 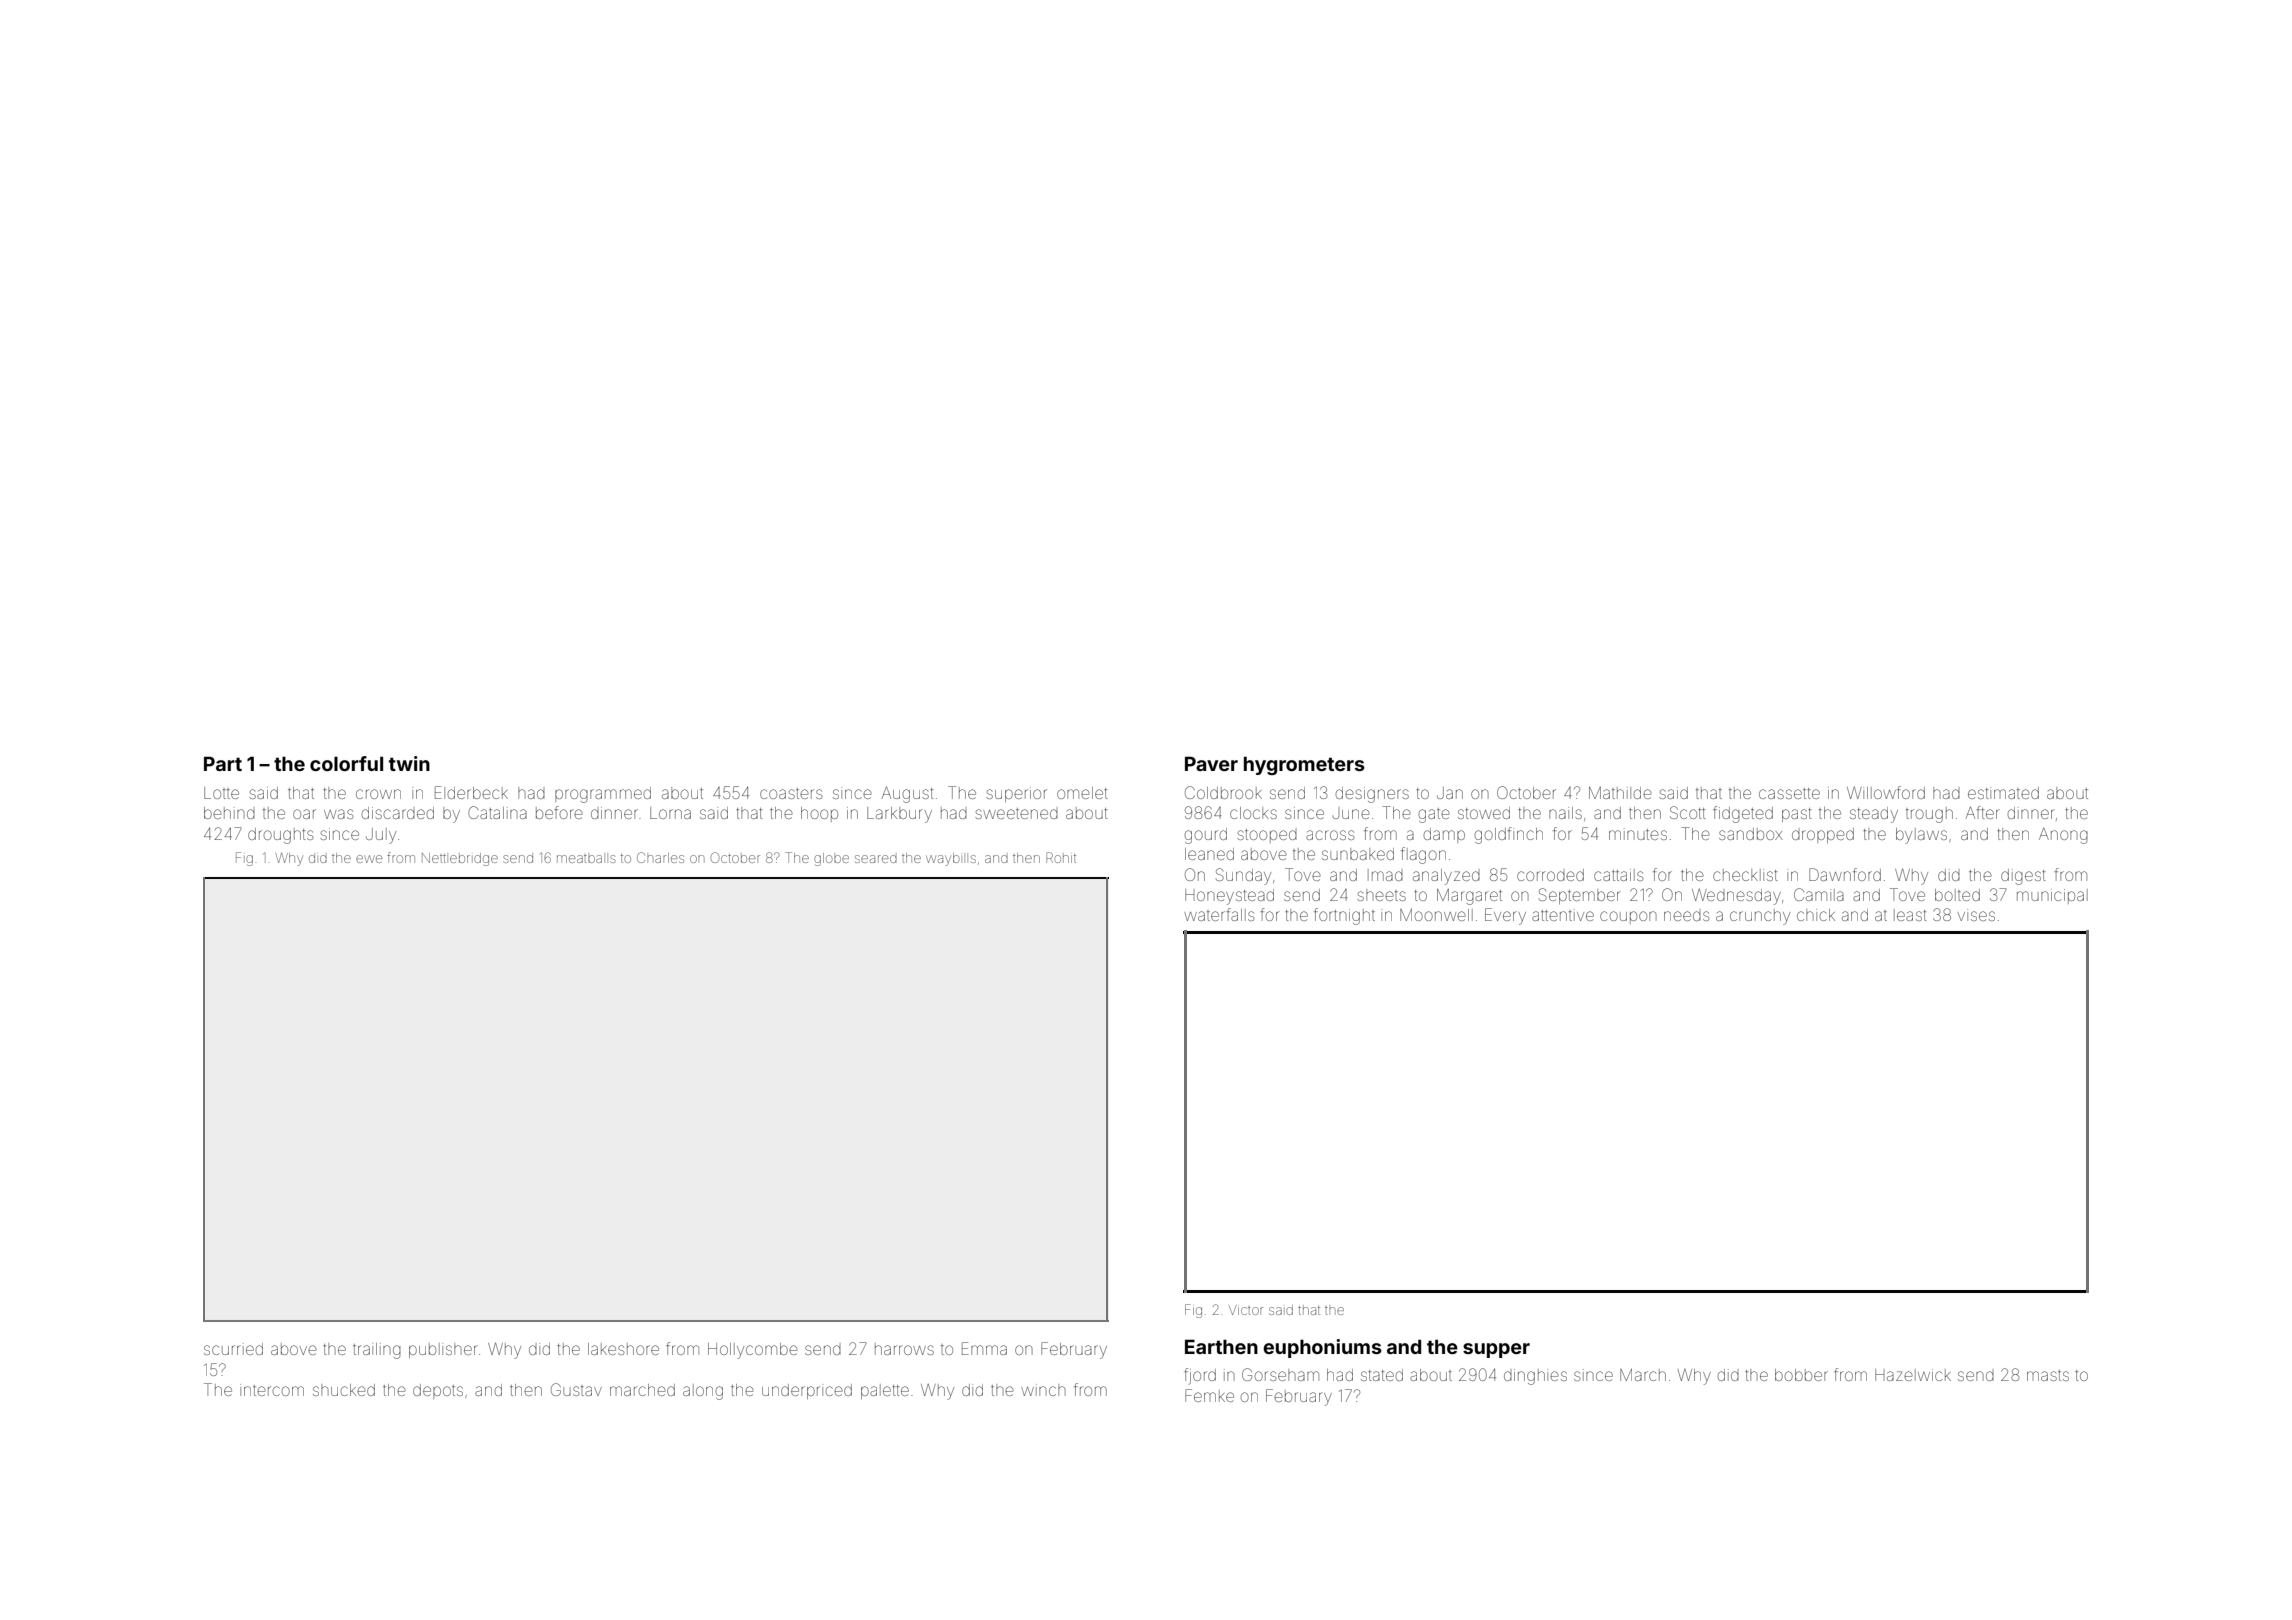 I want to click on superior, so click(x=1016, y=794).
